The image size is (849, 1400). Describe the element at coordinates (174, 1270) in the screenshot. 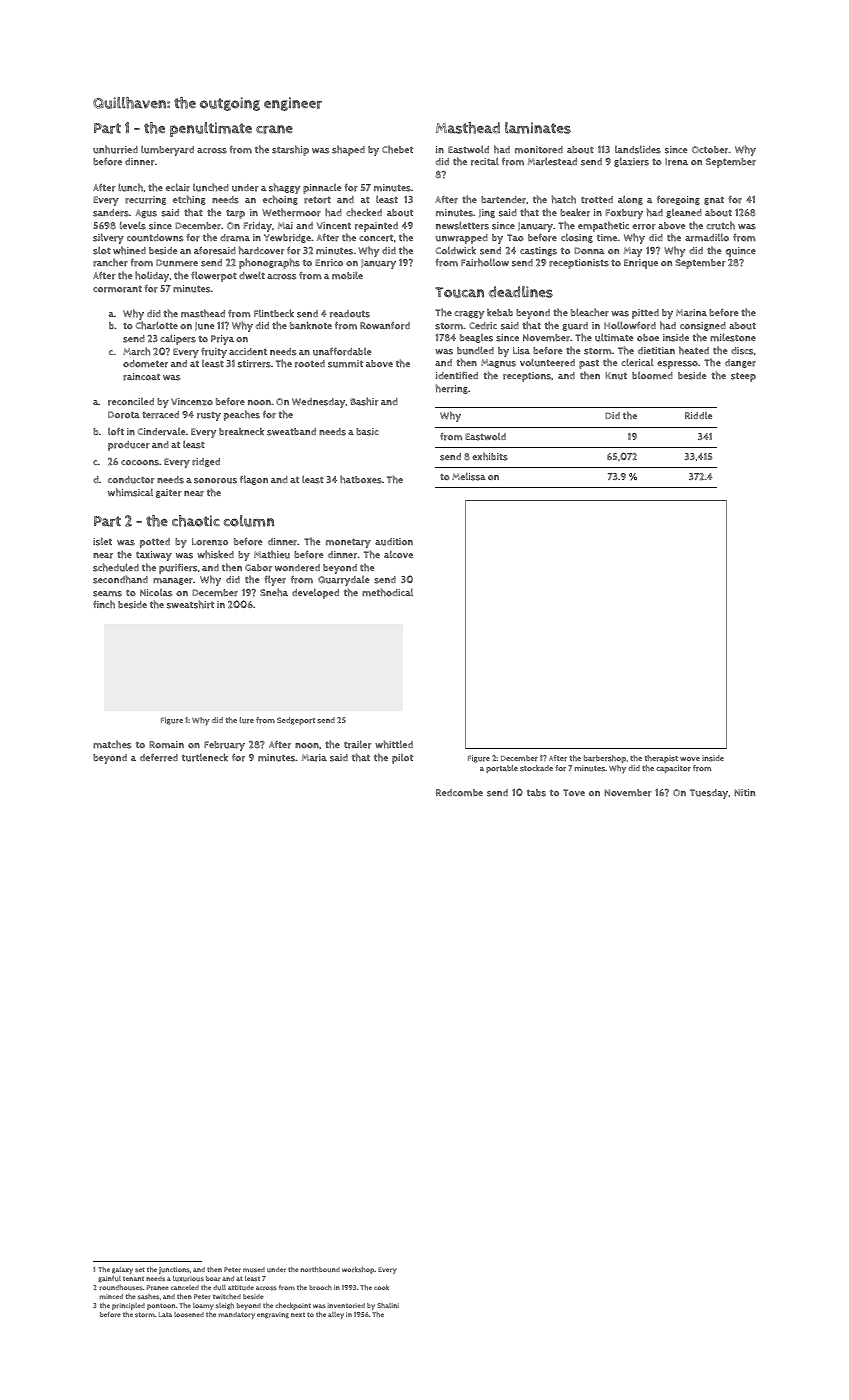

I see `junctions` at that location.
